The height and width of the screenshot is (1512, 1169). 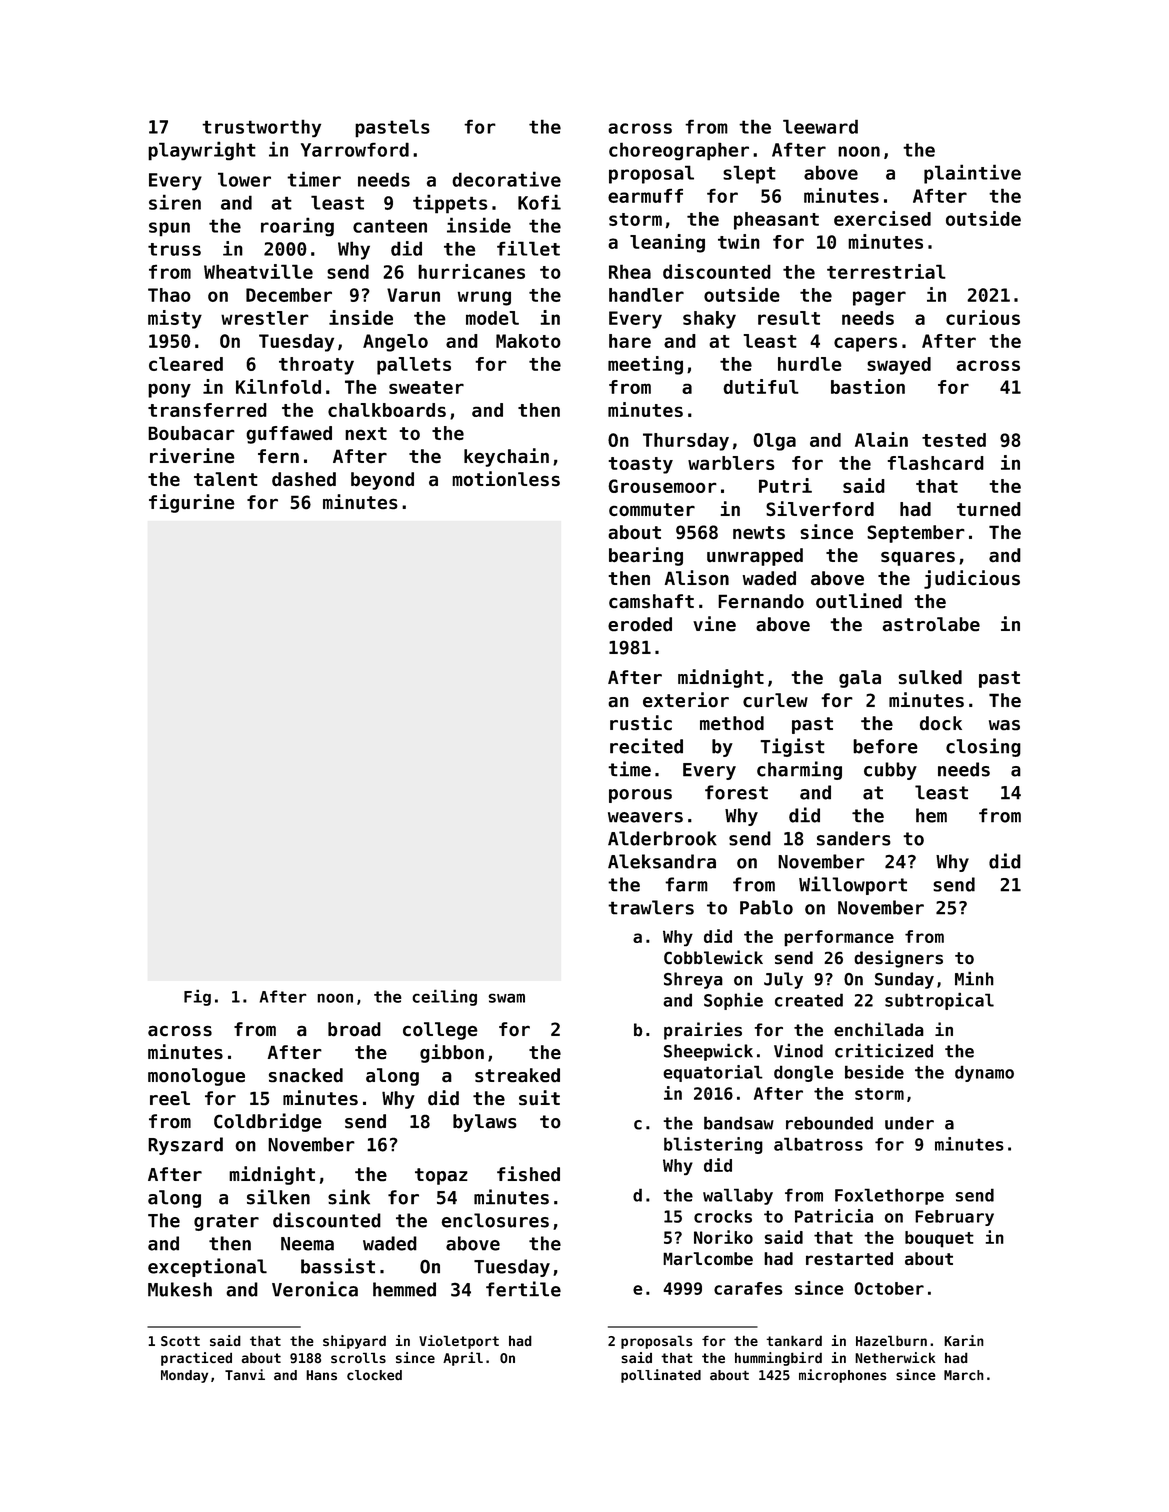 What do you see at coordinates (820, 126) in the screenshot?
I see `leeward` at bounding box center [820, 126].
